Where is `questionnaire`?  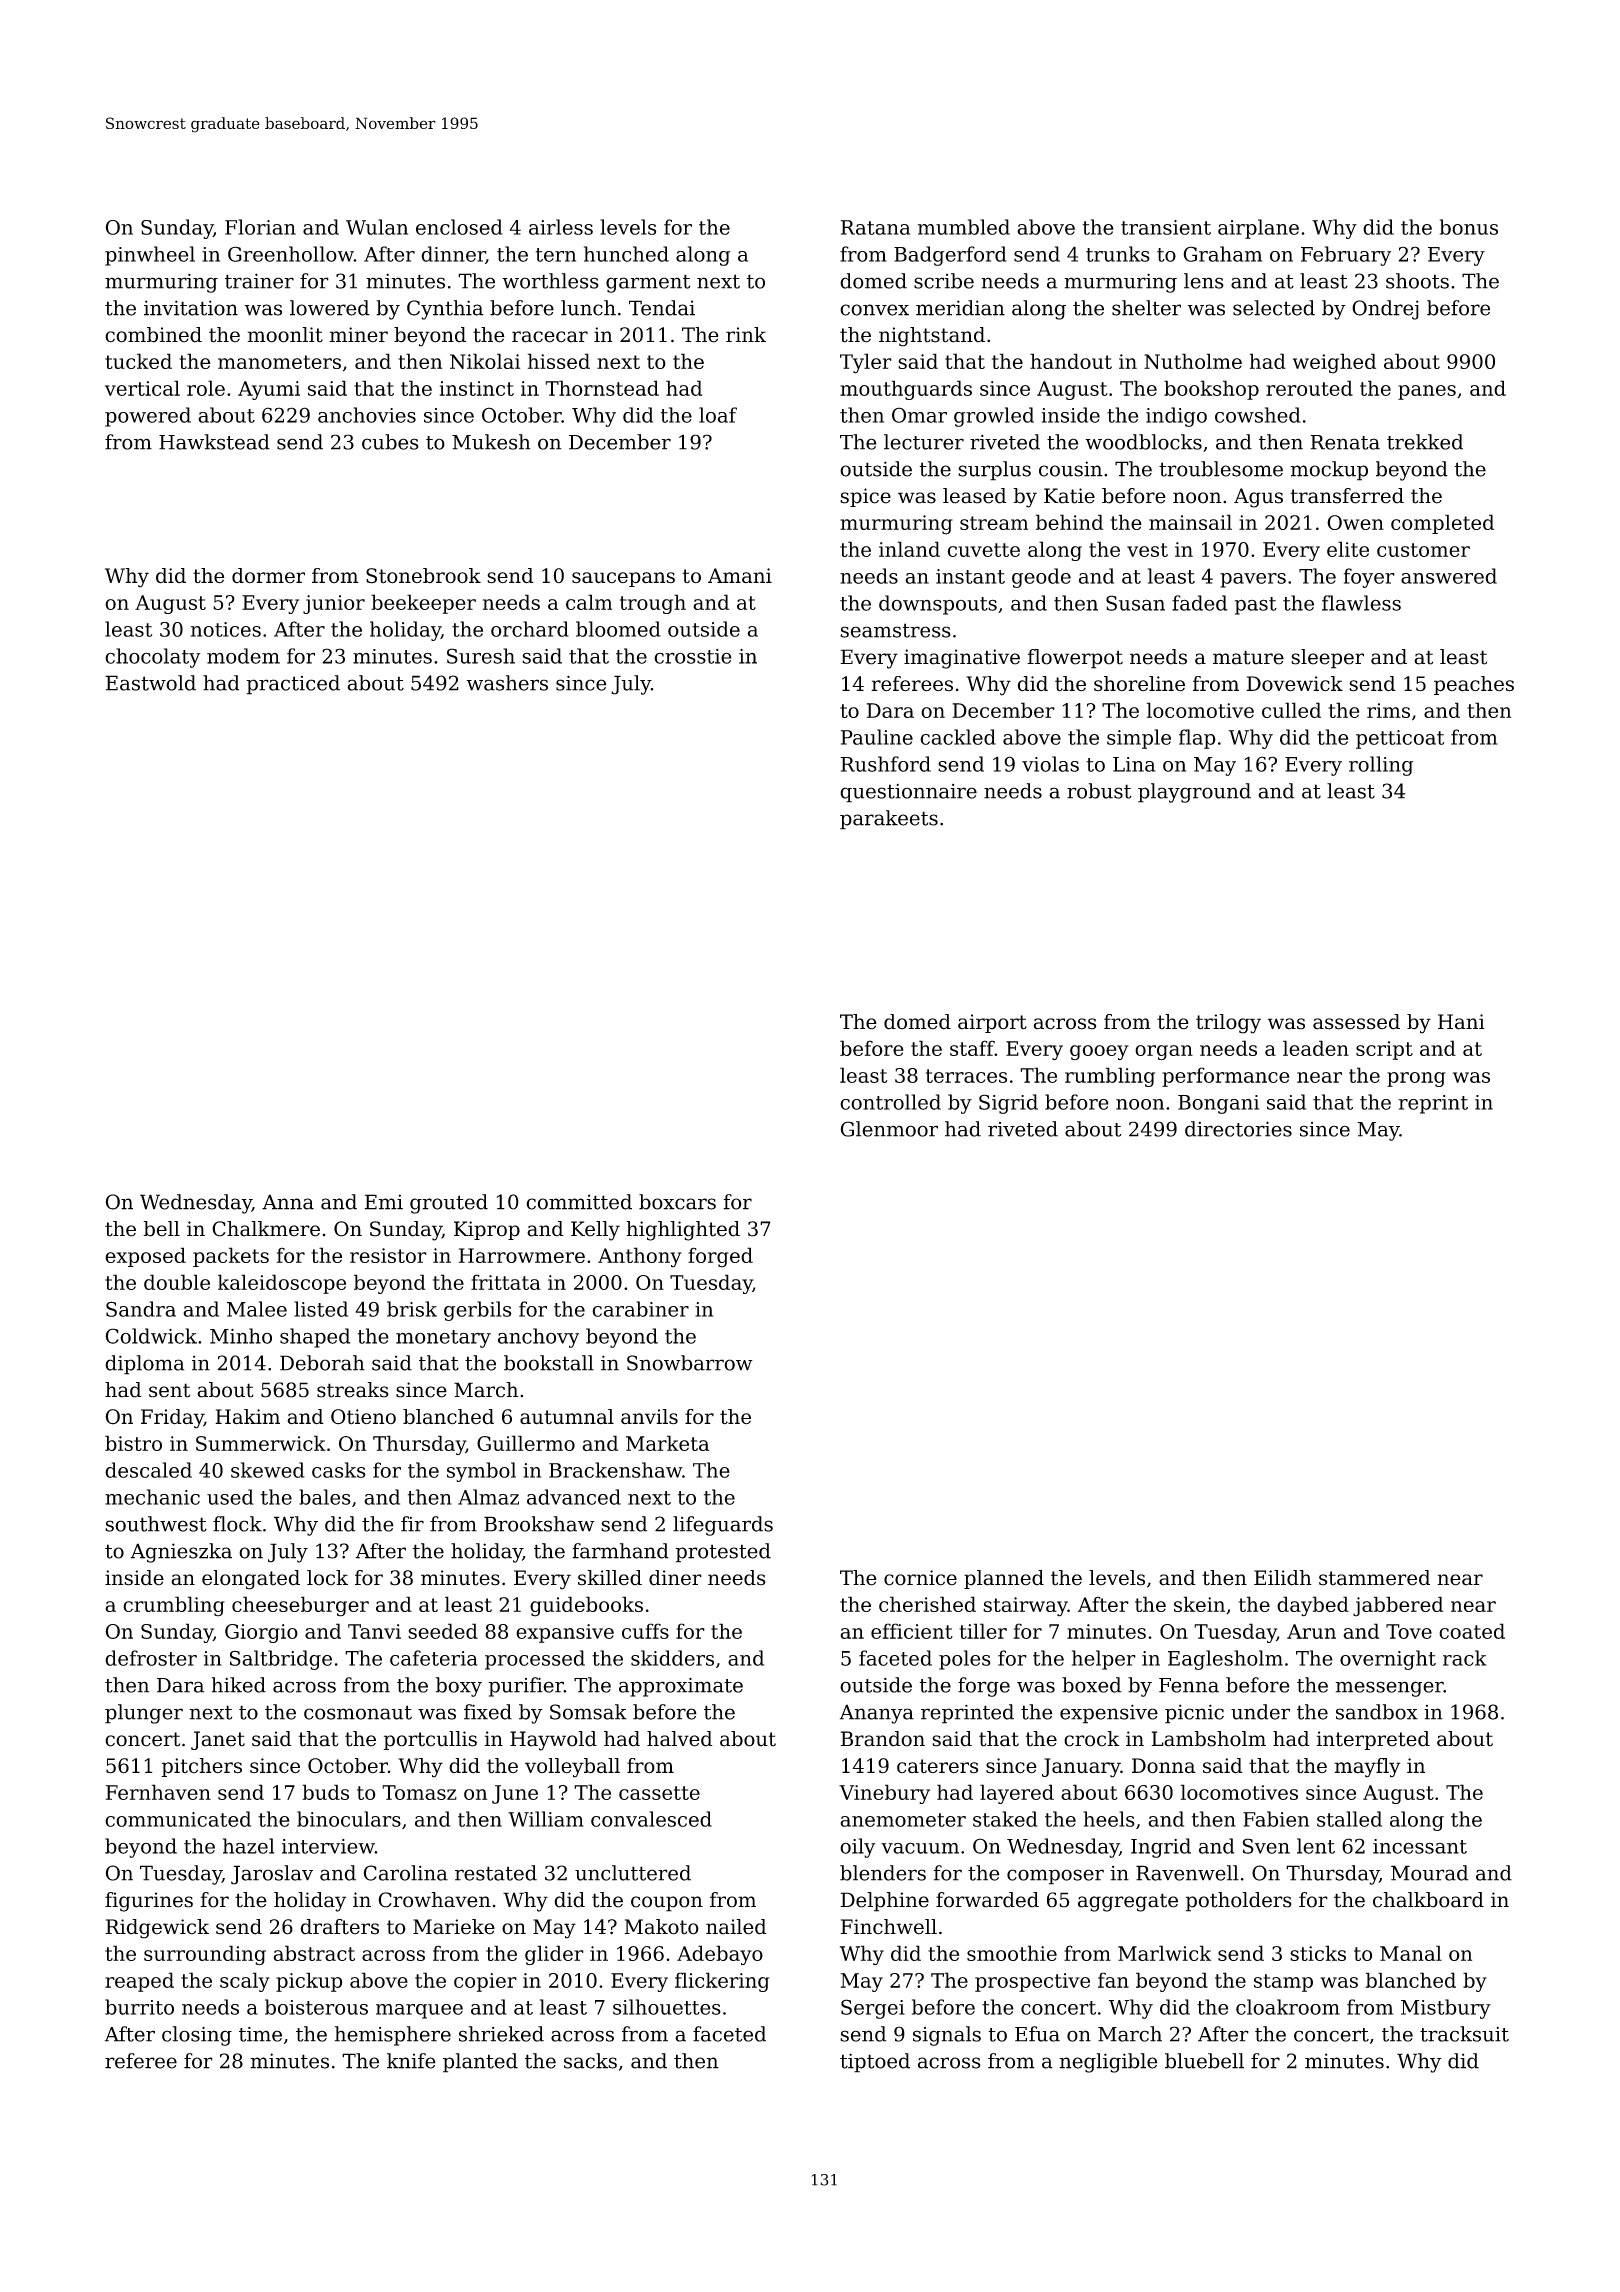
questionnaire is located at coordinates (908, 793).
